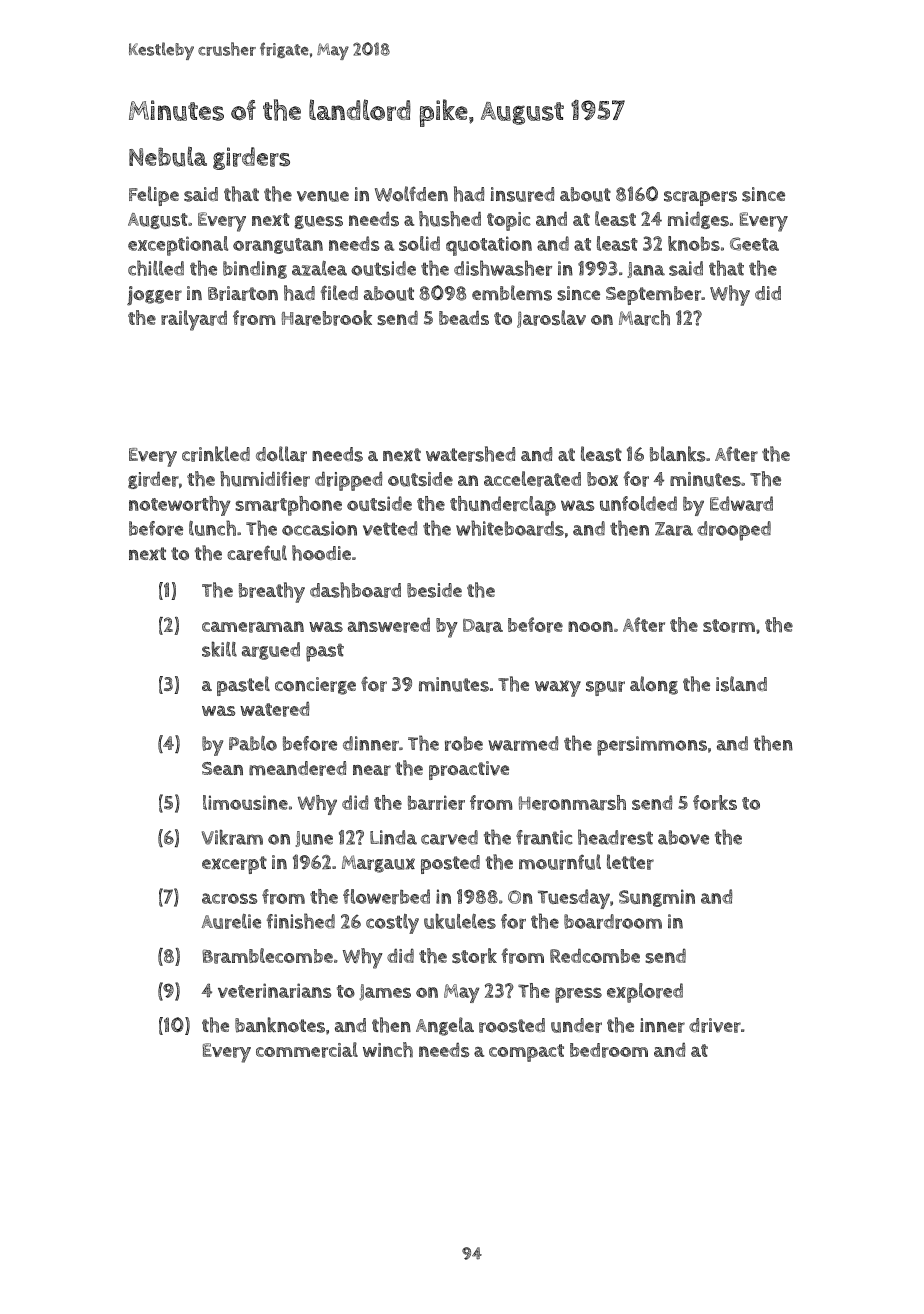 The width and height of the screenshot is (924, 1314). Describe the element at coordinates (272, 592) in the screenshot. I see `breathy` at that location.
